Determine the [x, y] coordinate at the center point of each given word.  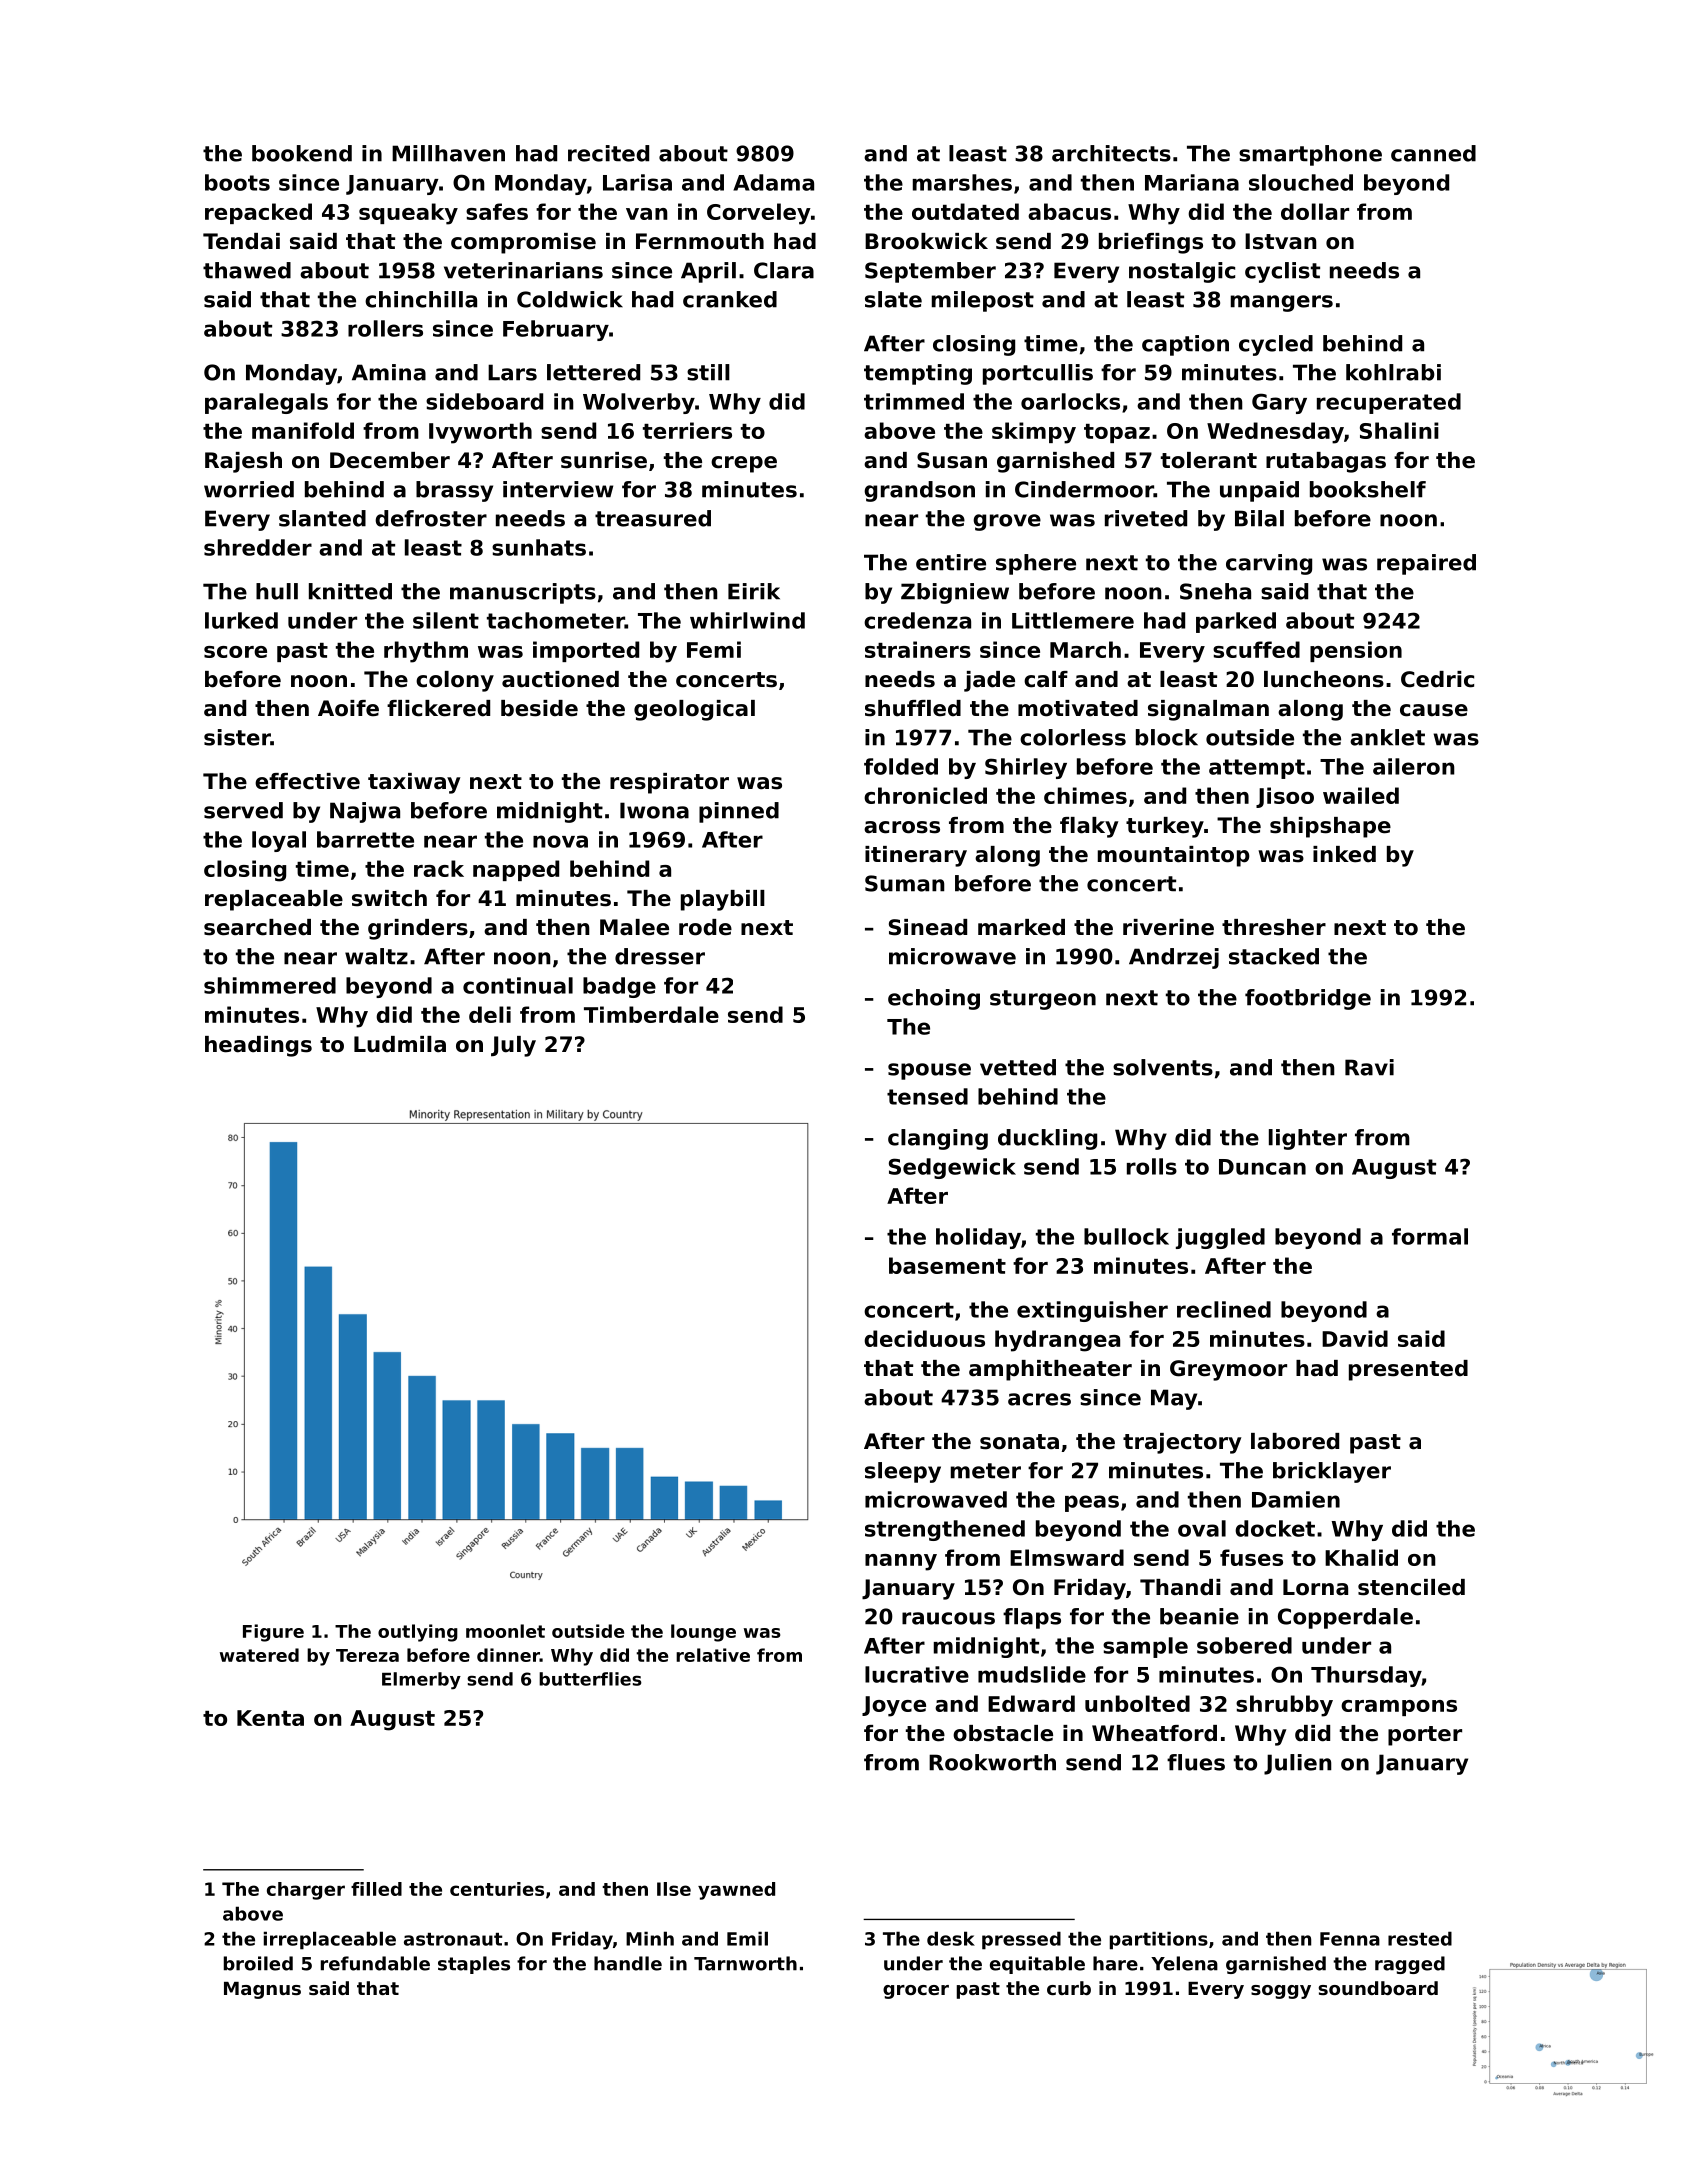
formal [1430, 1236]
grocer [916, 1992]
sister [237, 737]
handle [628, 1963]
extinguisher [1092, 1311]
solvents [1163, 1067]
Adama [773, 182]
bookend [302, 153]
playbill [723, 900]
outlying [418, 1633]
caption [1185, 345]
